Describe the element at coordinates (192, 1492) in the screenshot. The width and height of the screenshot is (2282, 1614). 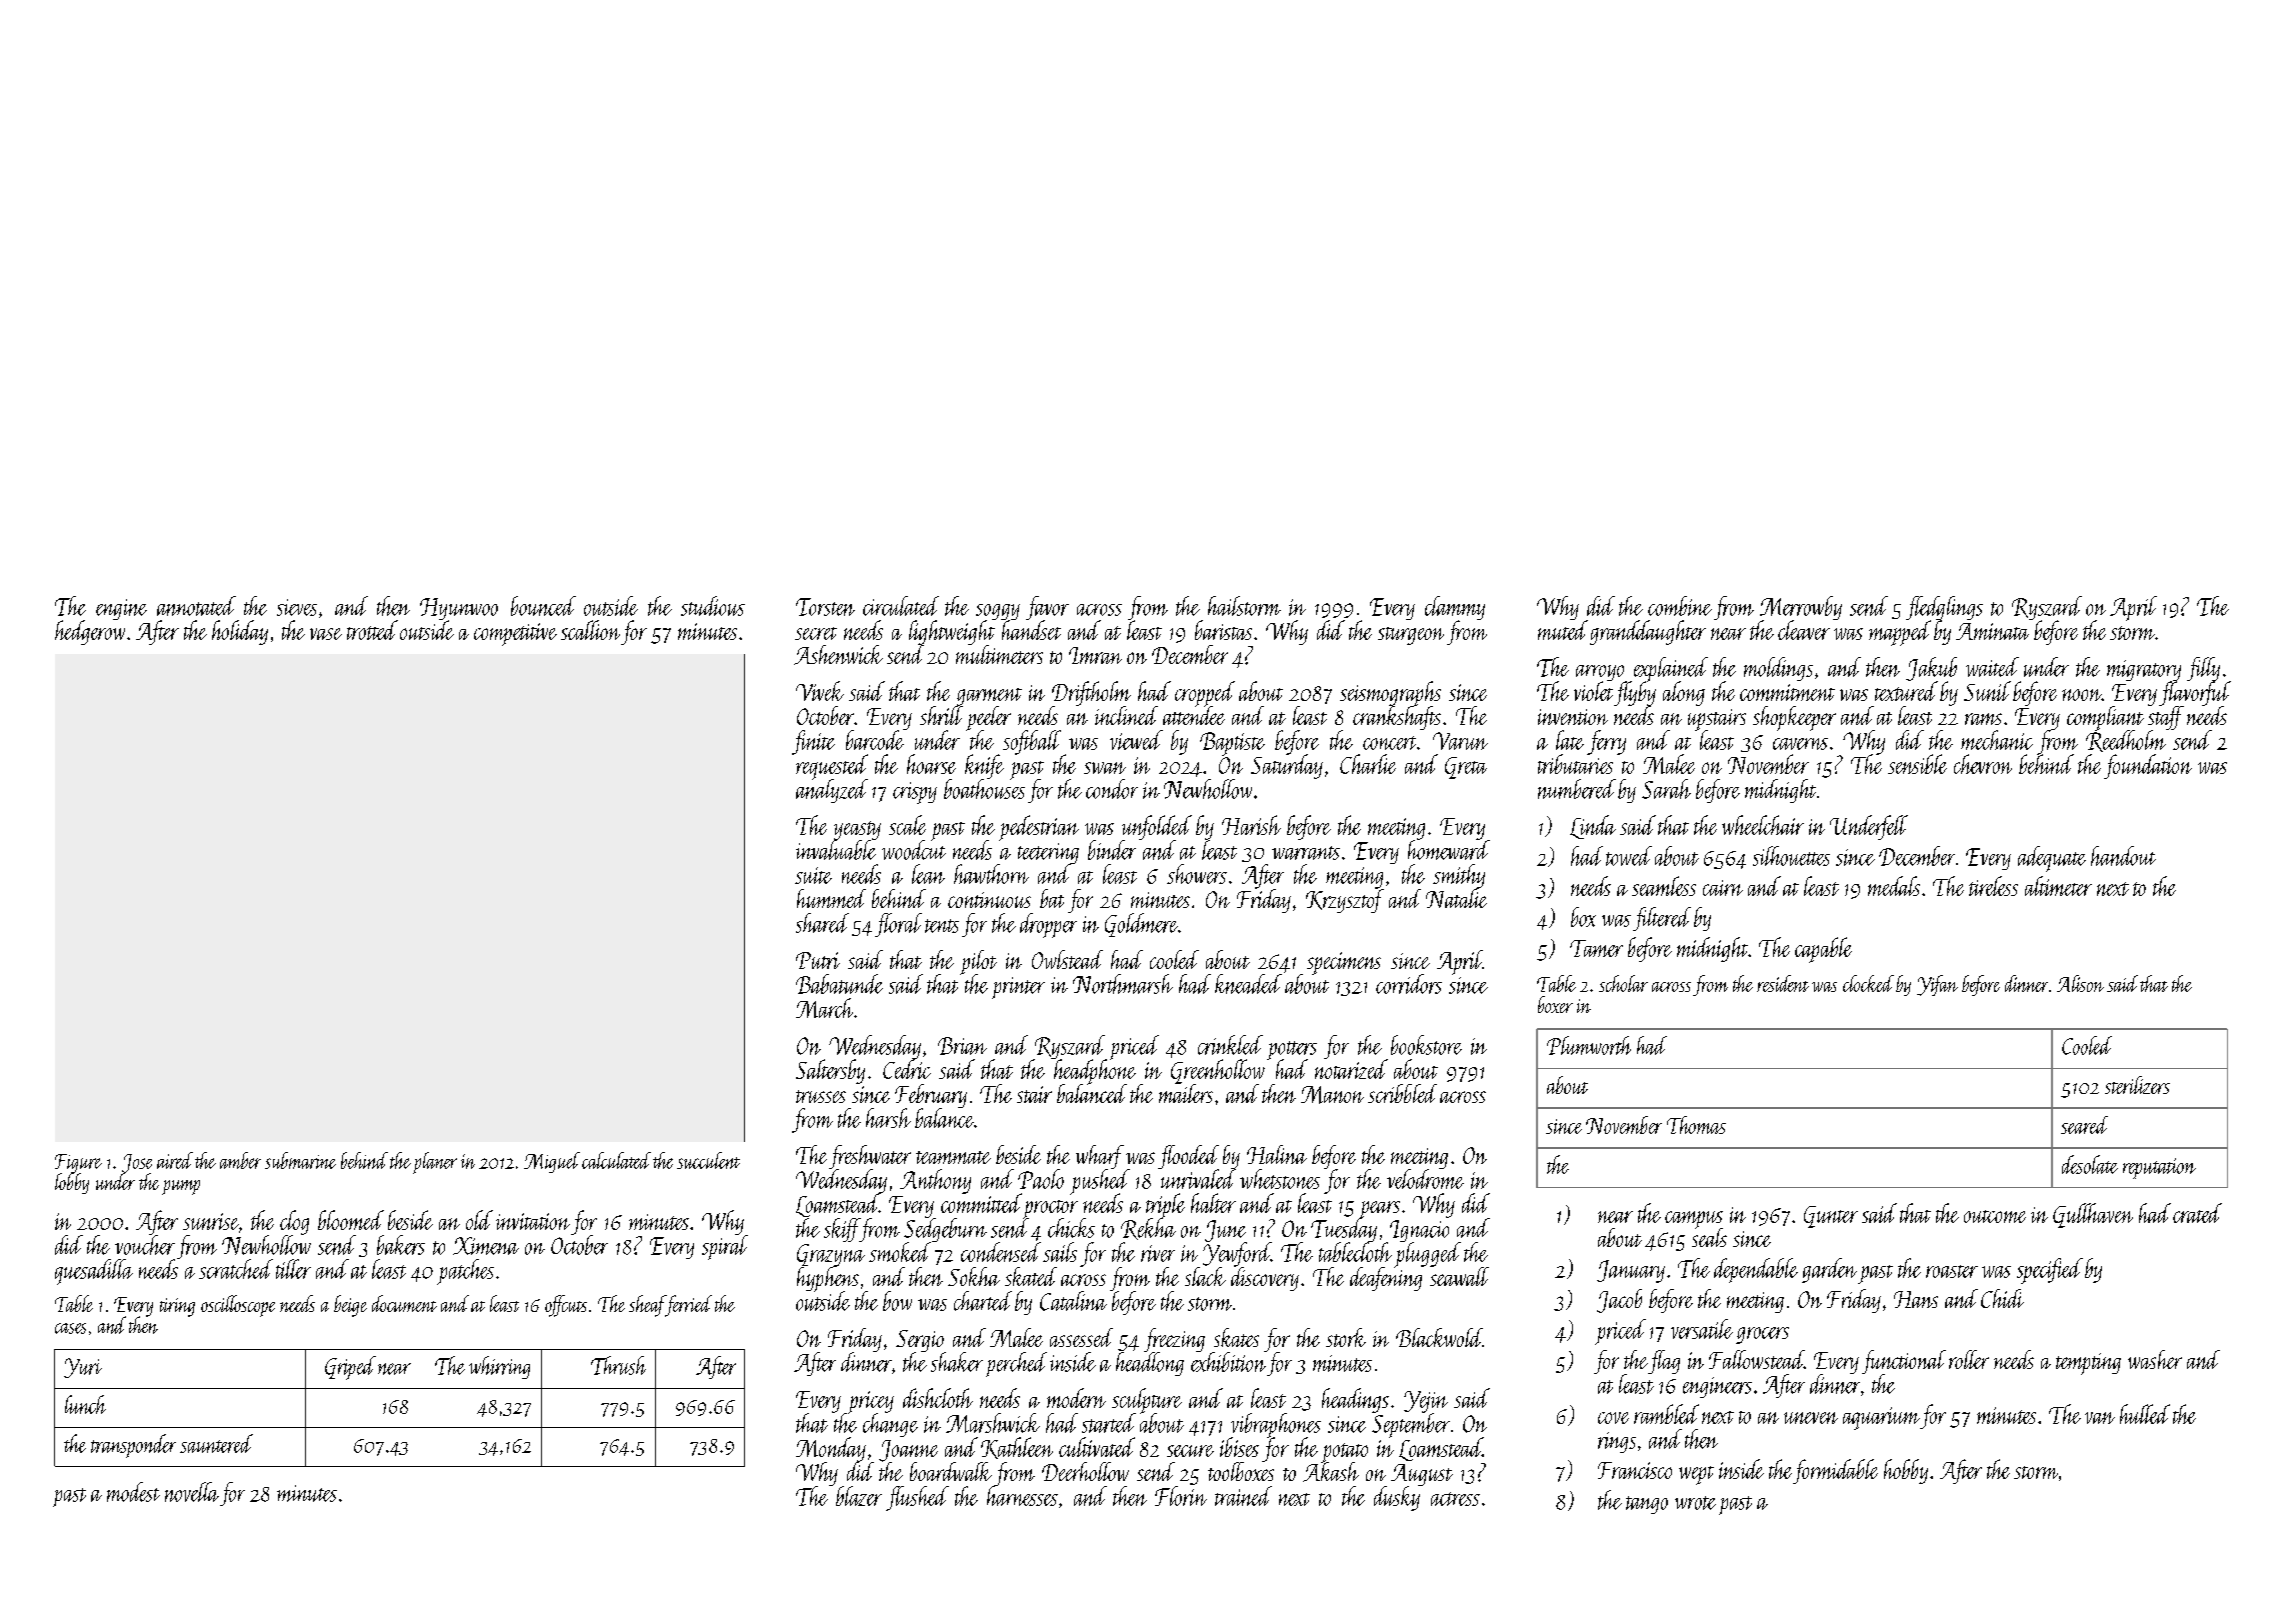
I see `novella` at that location.
